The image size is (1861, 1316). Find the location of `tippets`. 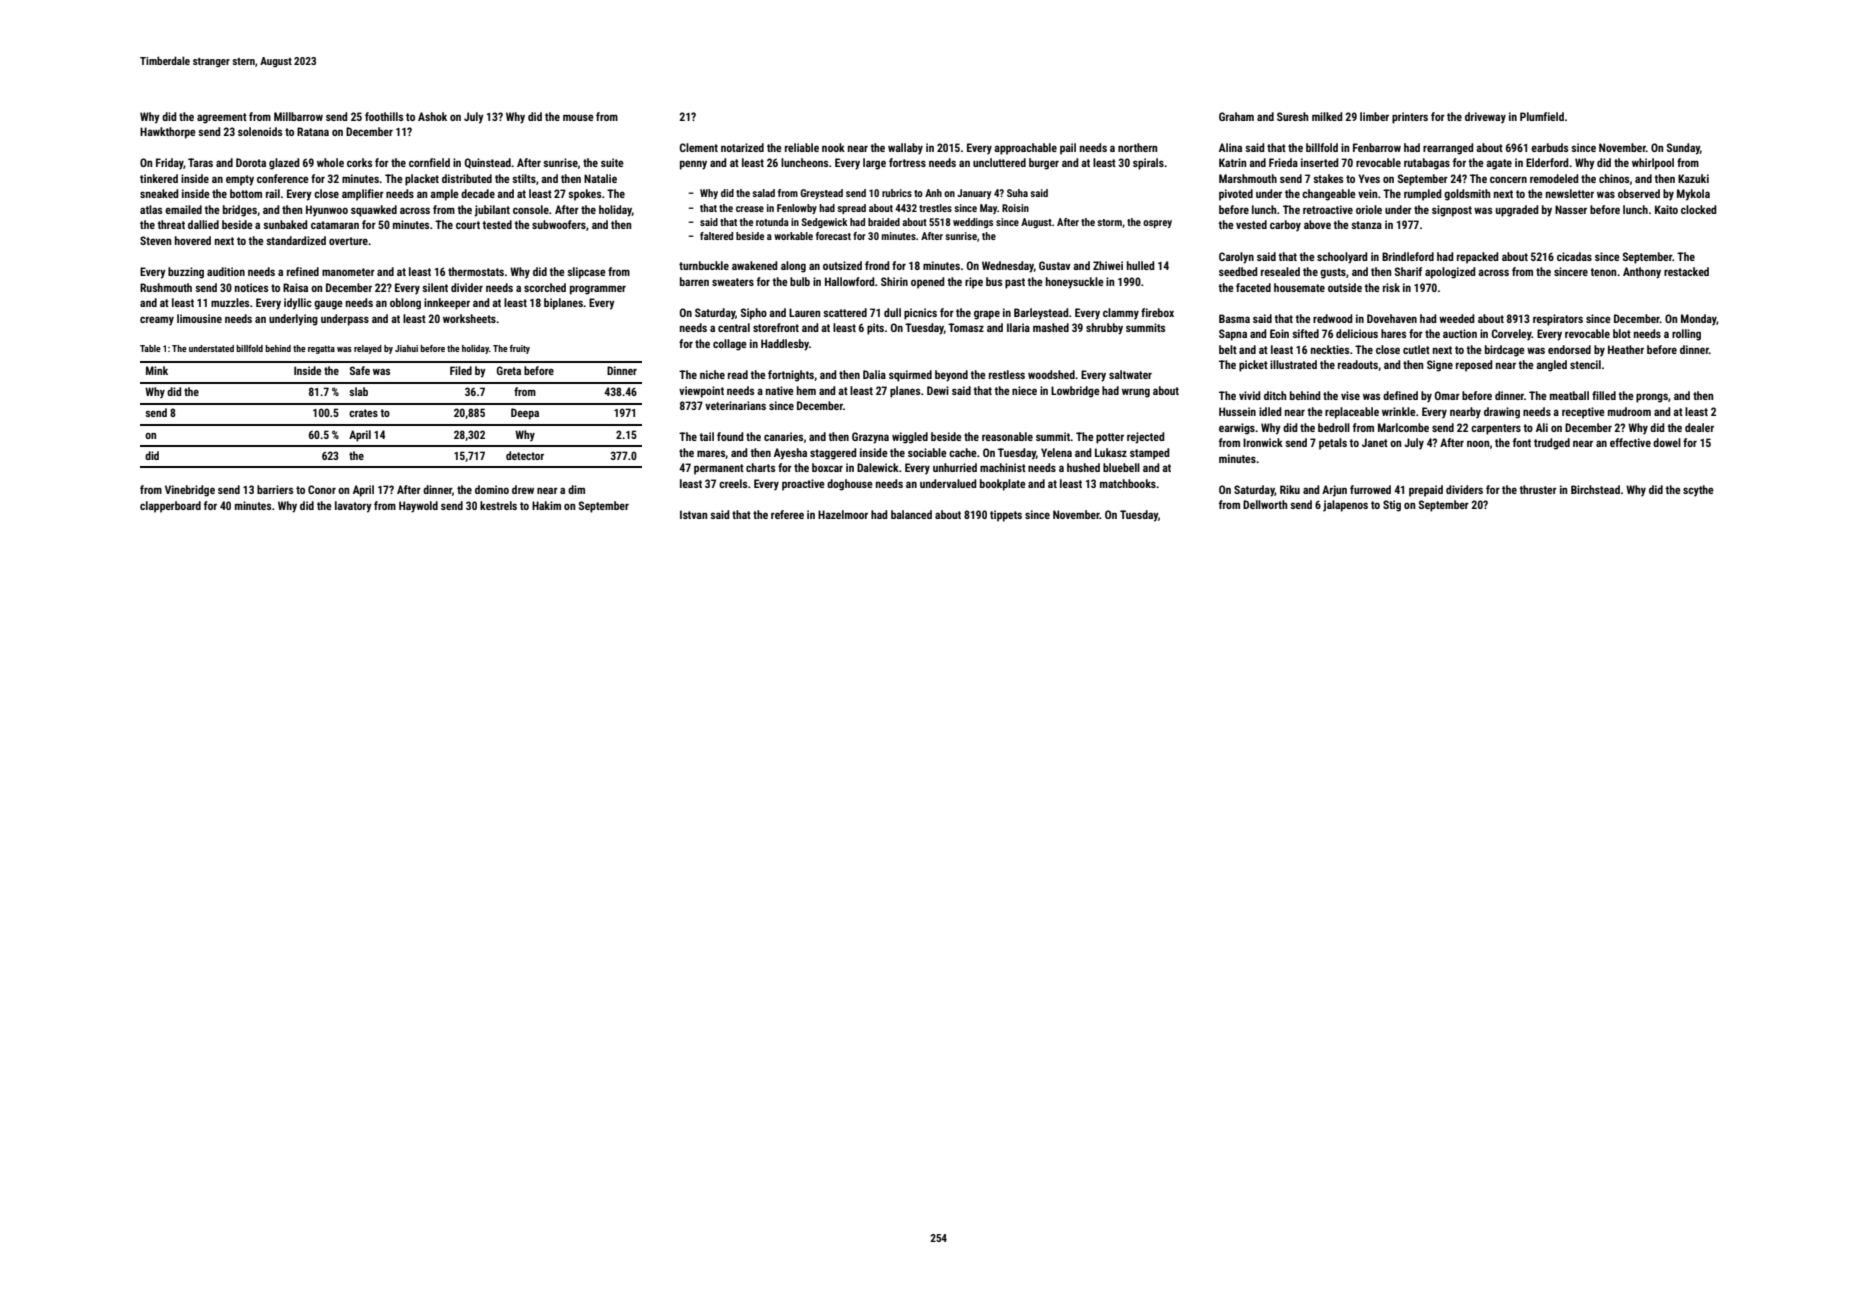

tippets is located at coordinates (1006, 516).
